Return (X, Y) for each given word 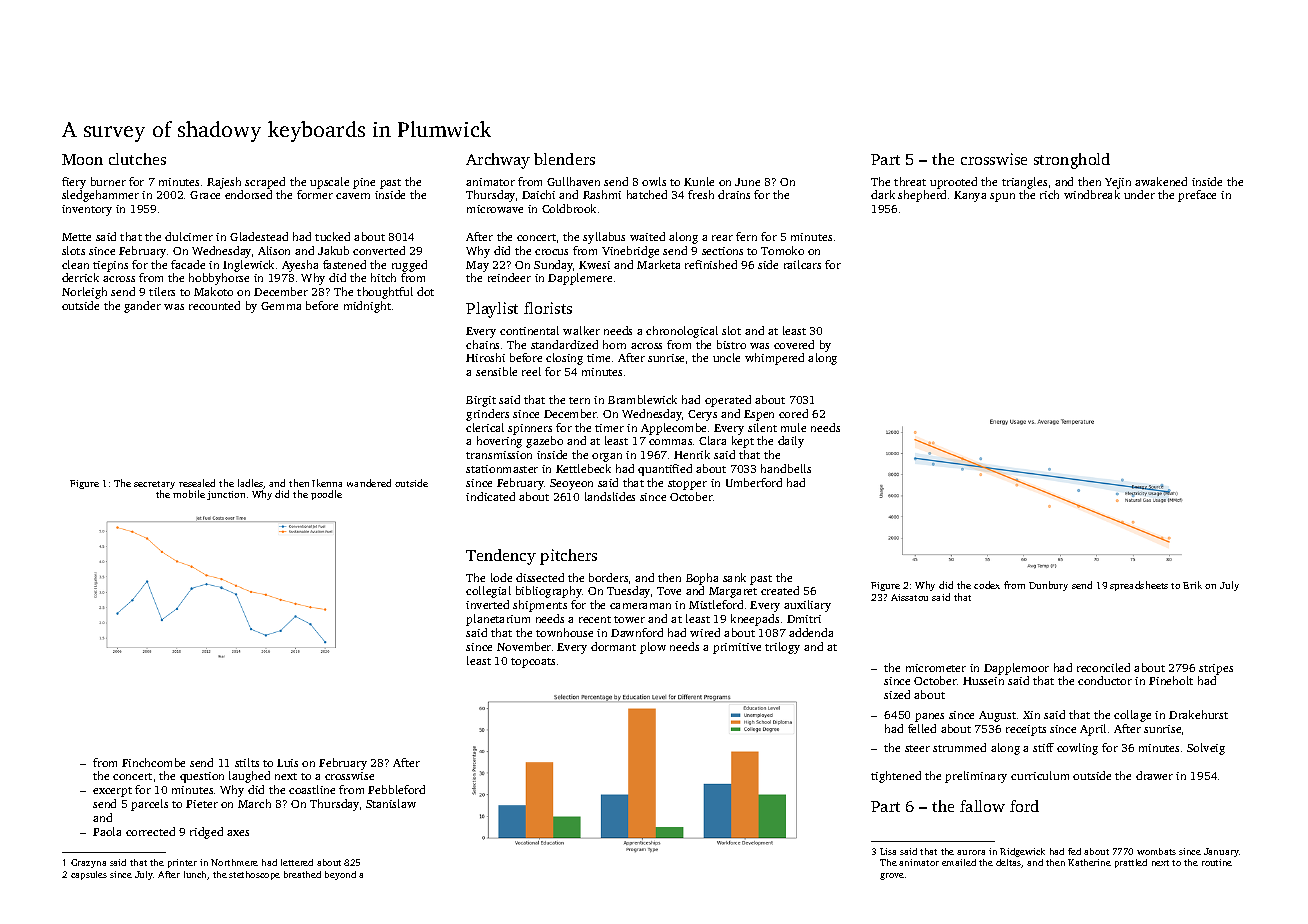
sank (734, 577)
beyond (340, 875)
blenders (564, 159)
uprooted (953, 183)
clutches (137, 159)
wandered (369, 483)
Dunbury (1048, 586)
